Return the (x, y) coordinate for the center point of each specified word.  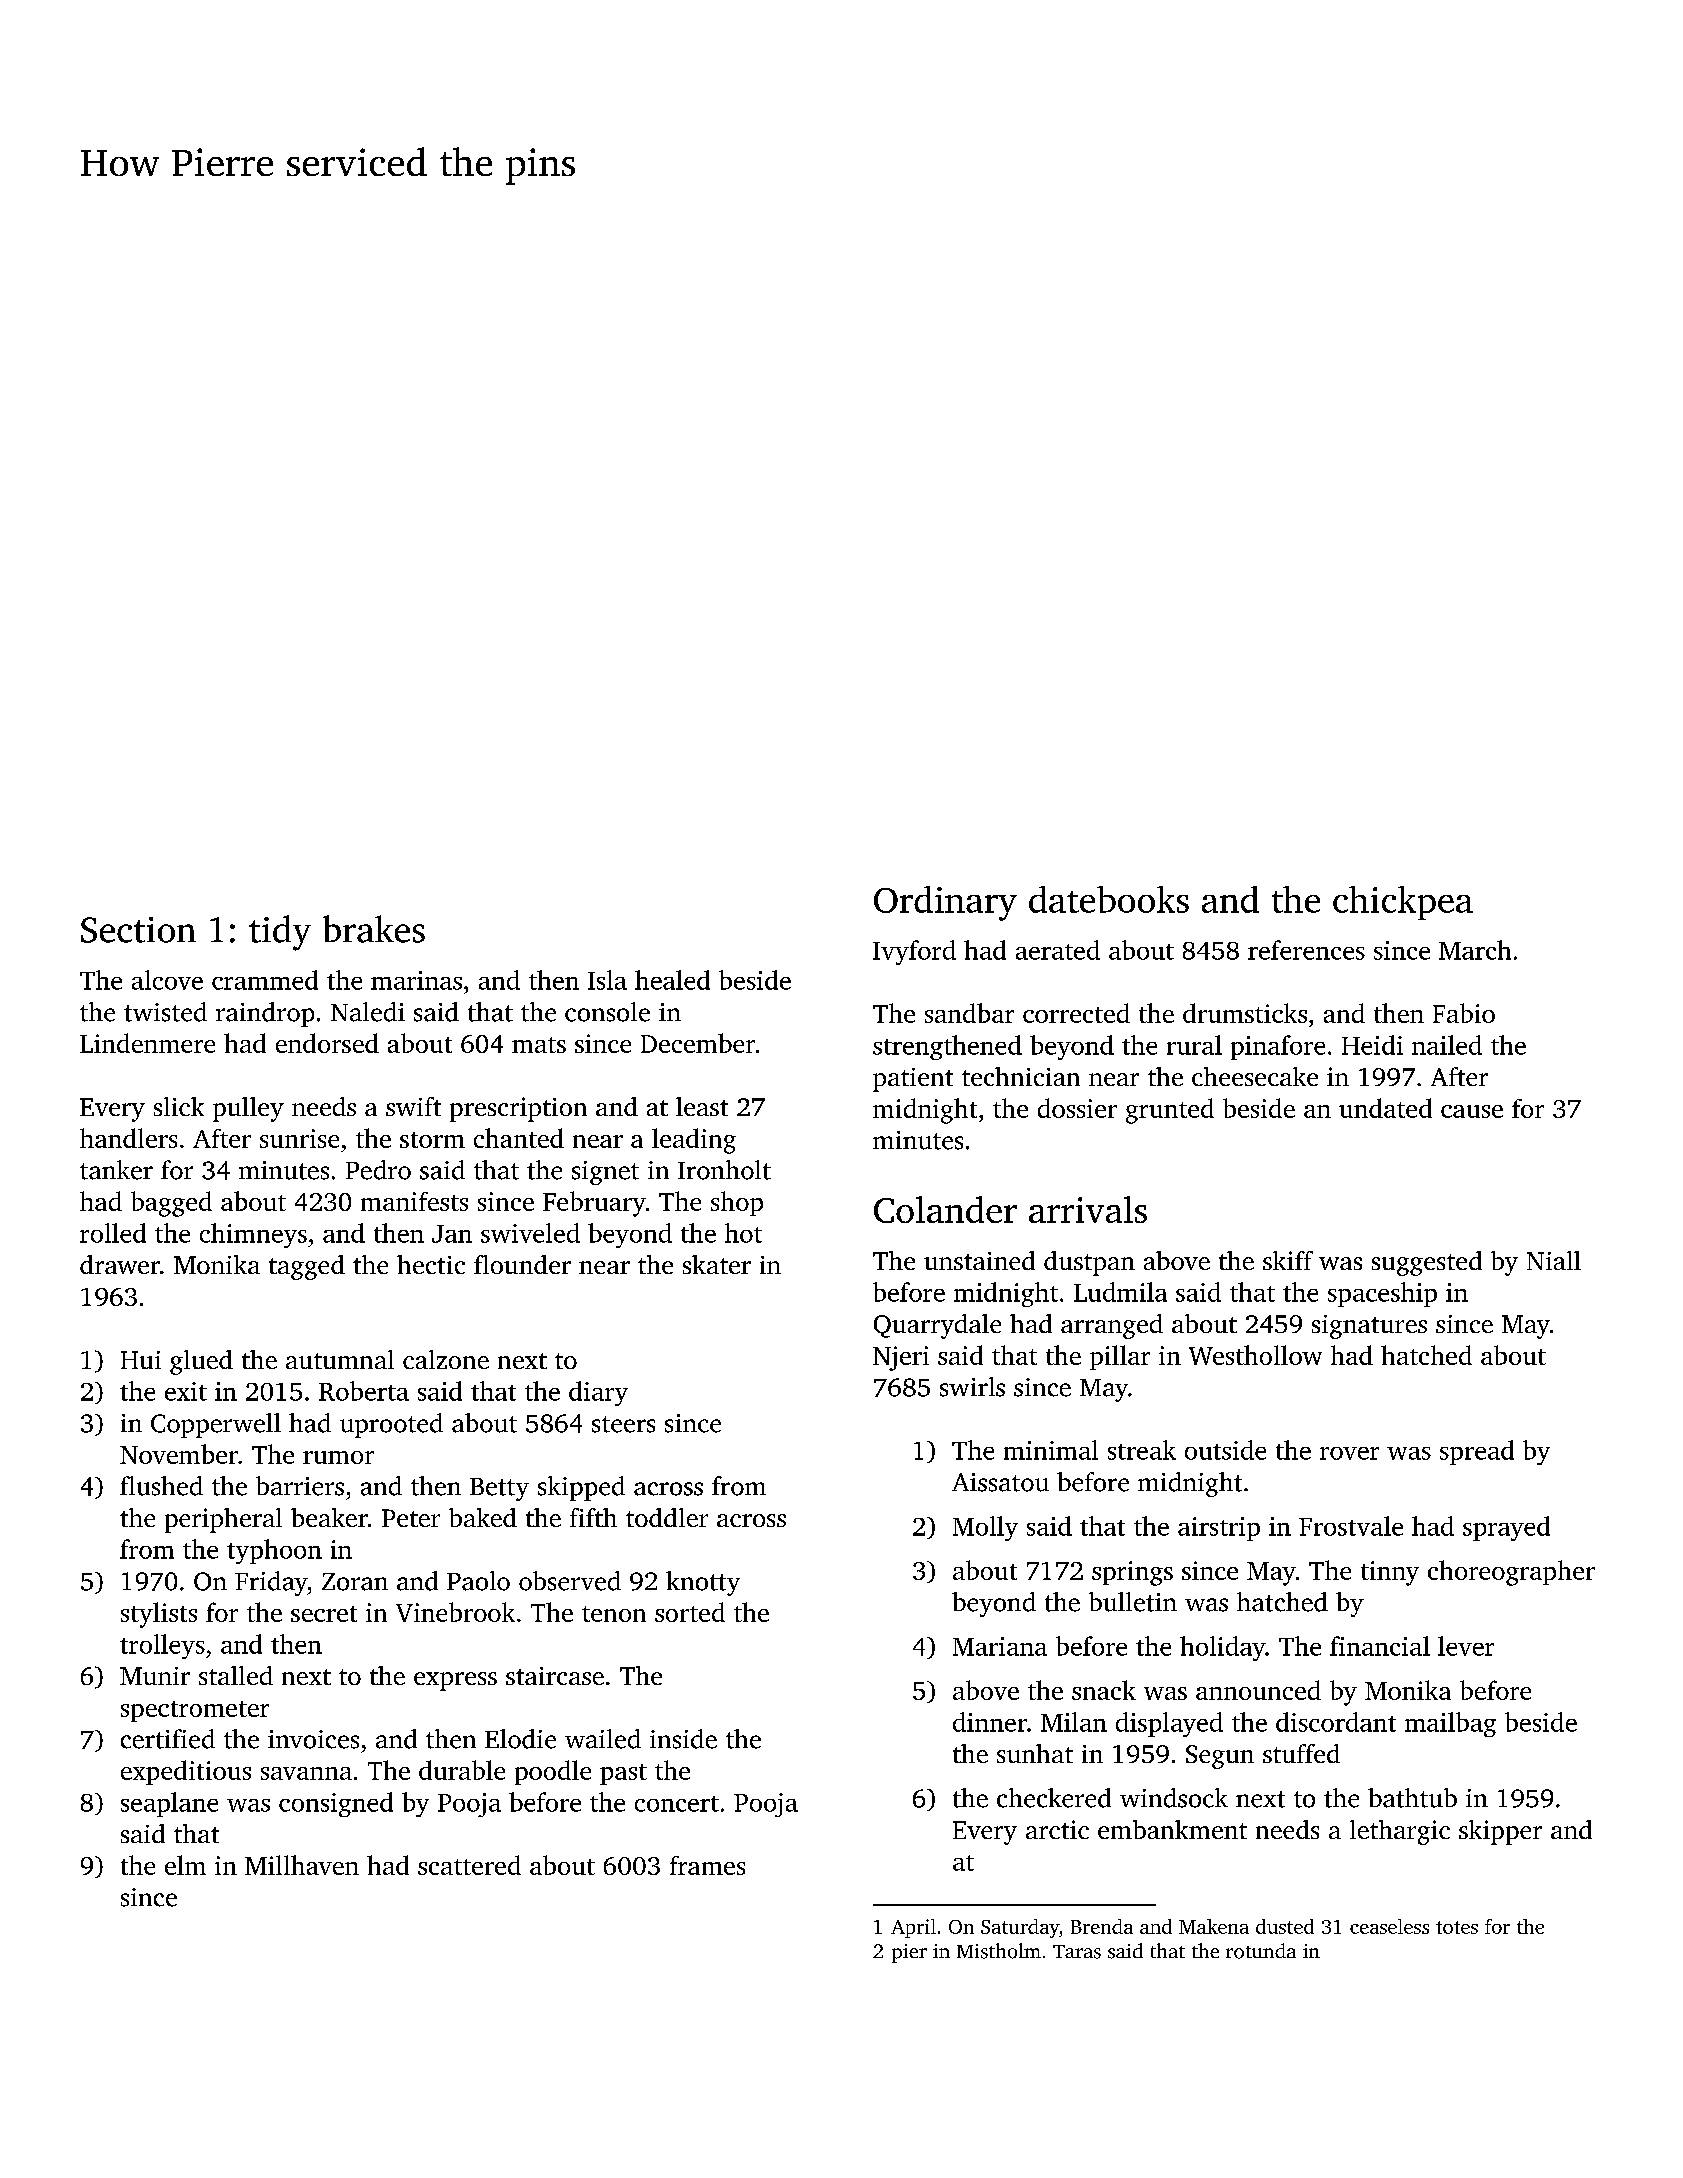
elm (185, 1865)
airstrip (1219, 1529)
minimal (1051, 1450)
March (1475, 950)
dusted (1285, 1926)
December (698, 1043)
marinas (416, 980)
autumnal (340, 1359)
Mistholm (999, 1951)
